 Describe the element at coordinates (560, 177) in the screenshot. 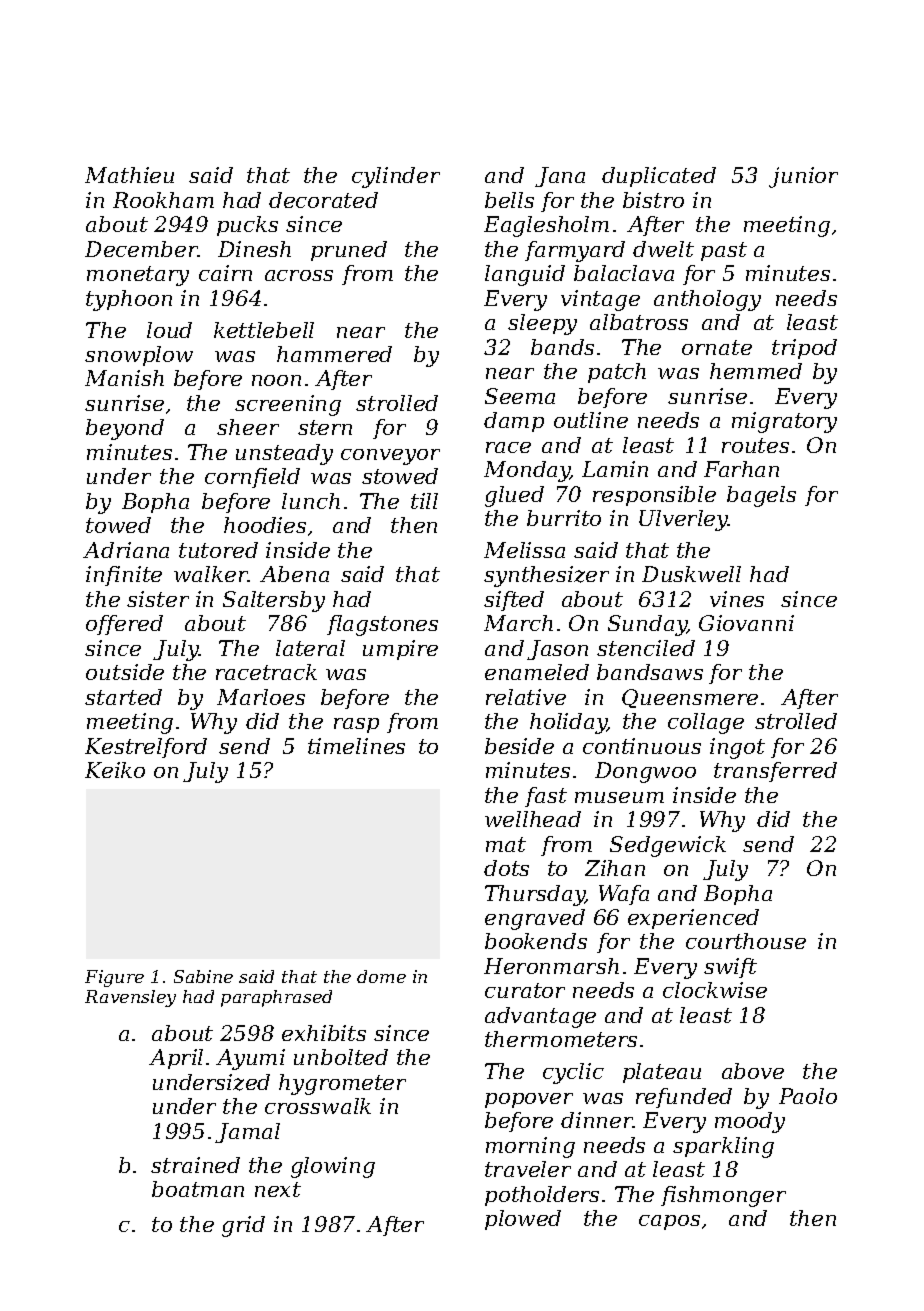

I see `Jana` at that location.
